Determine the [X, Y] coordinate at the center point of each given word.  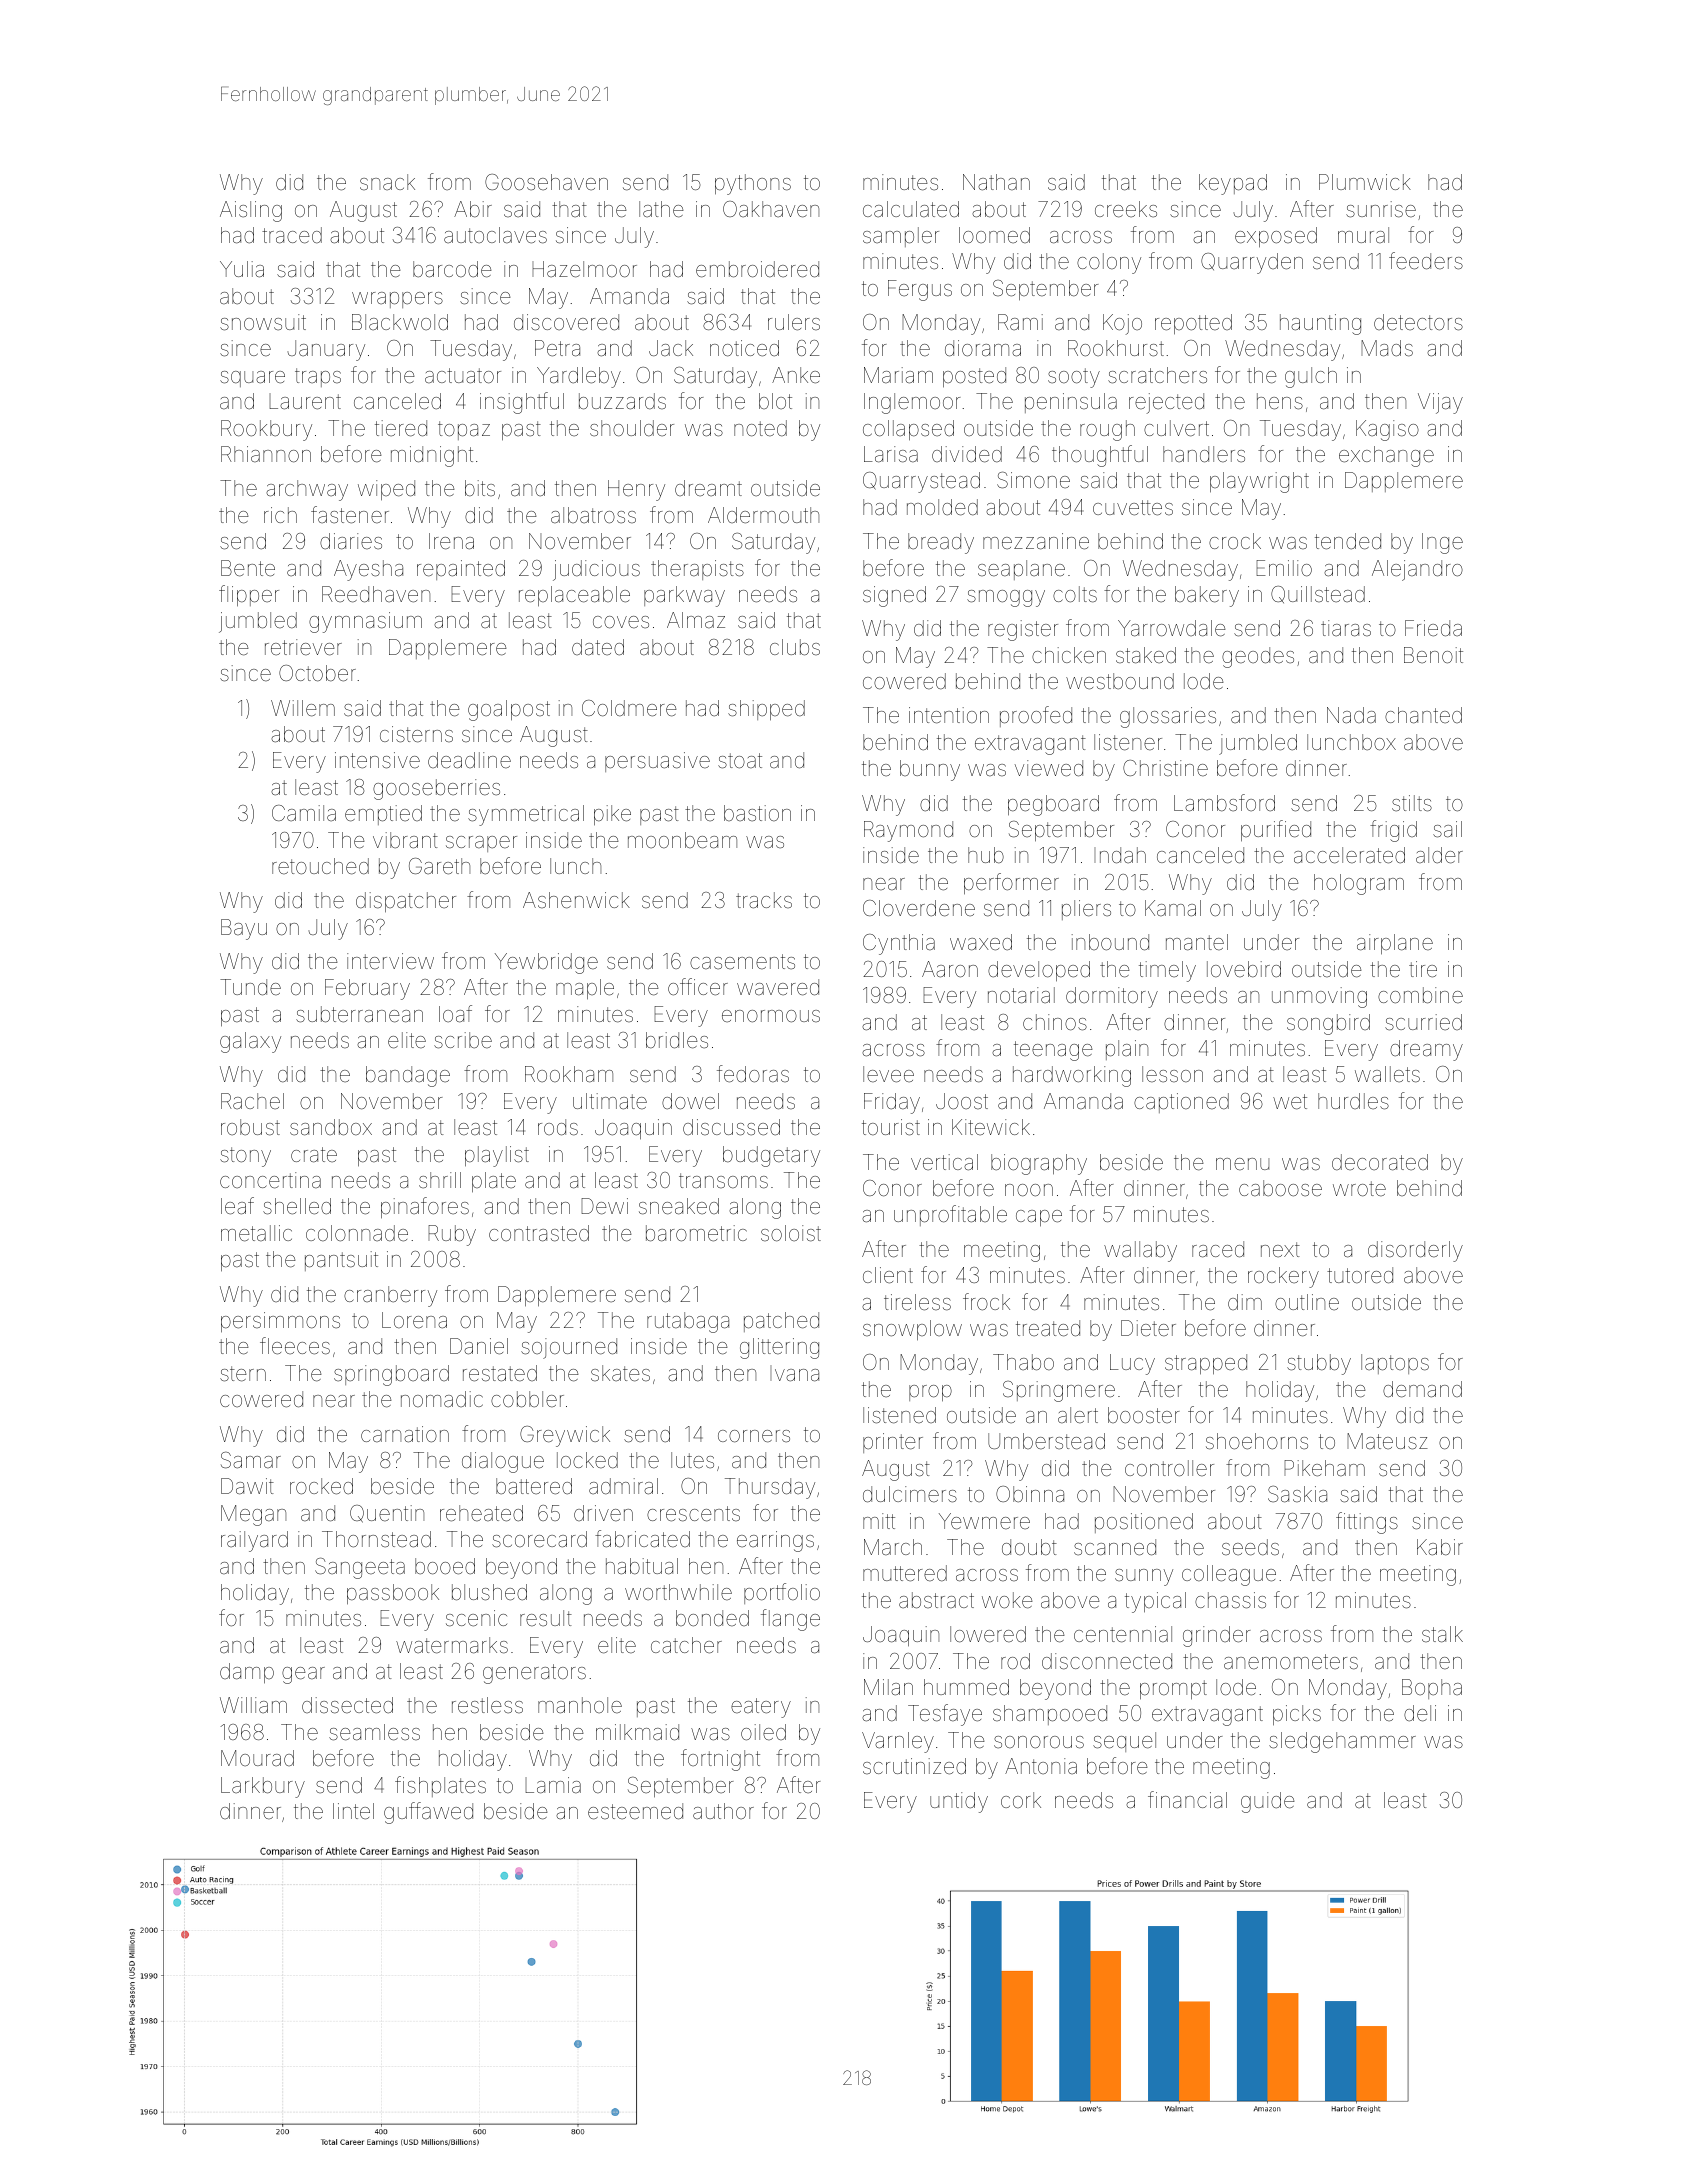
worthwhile [678, 1592]
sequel [1124, 1742]
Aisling [251, 211]
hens [1280, 401]
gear [303, 1675]
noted [760, 428]
